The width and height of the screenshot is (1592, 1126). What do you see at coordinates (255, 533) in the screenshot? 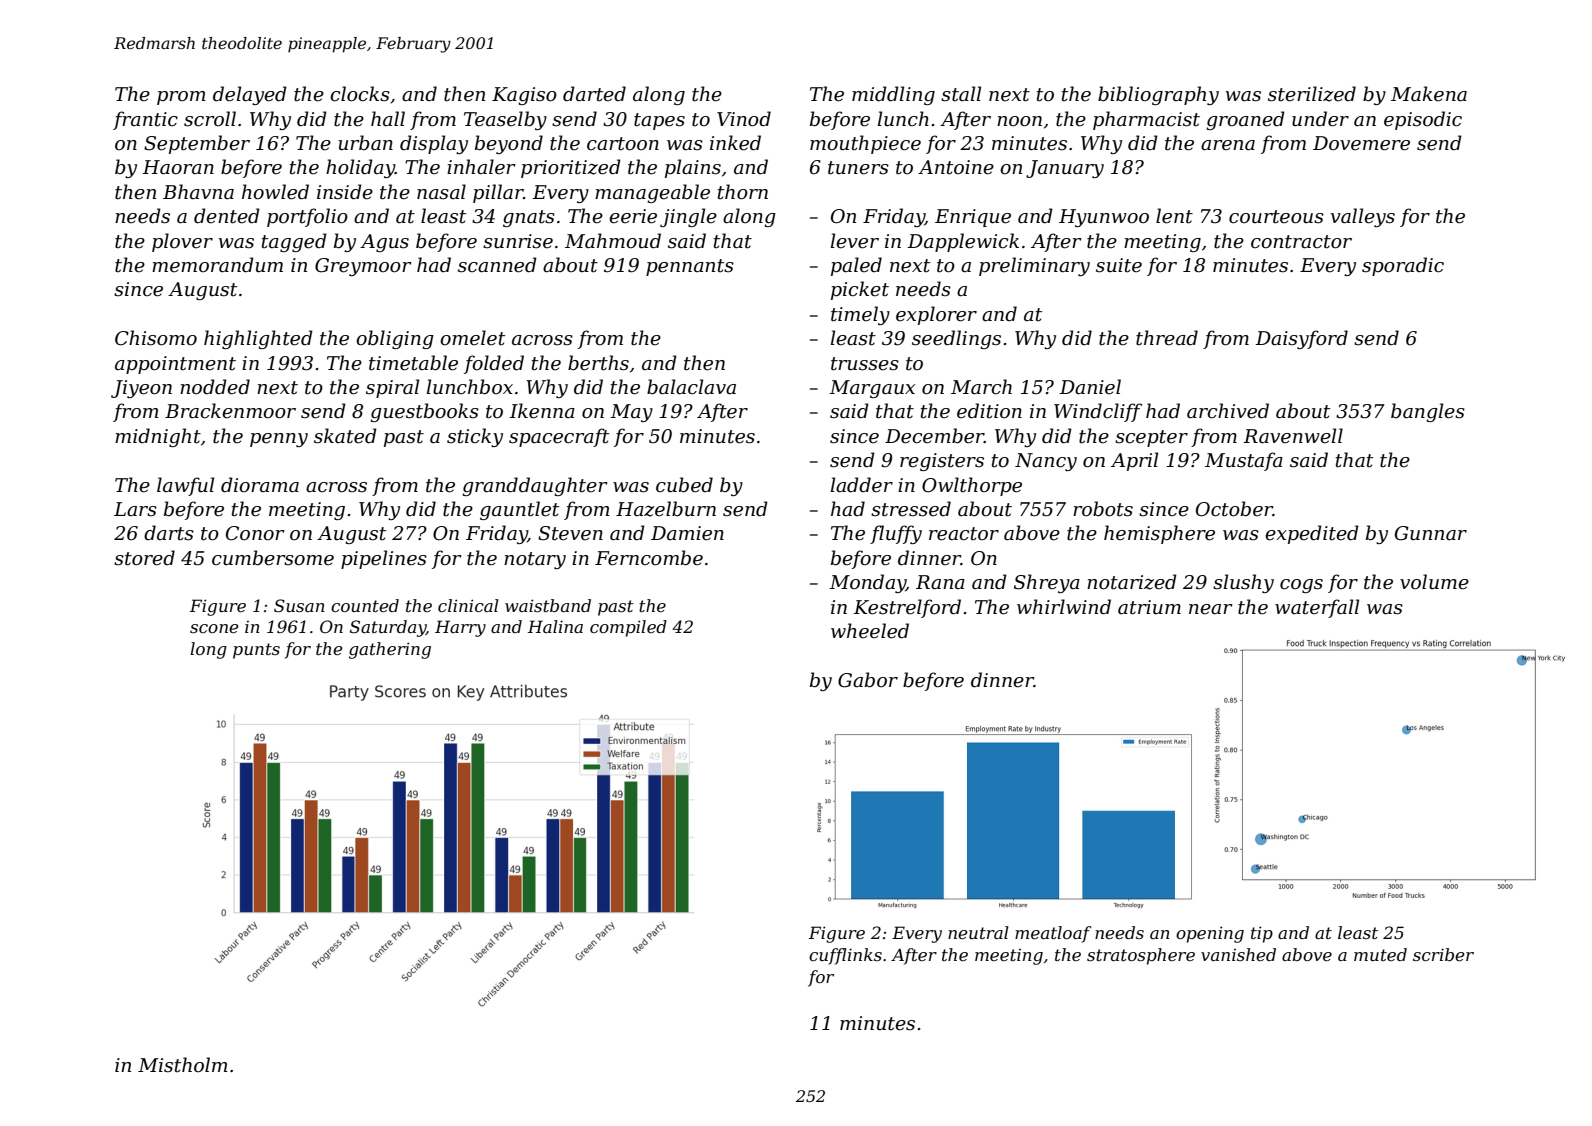
I see `Conor` at bounding box center [255, 533].
